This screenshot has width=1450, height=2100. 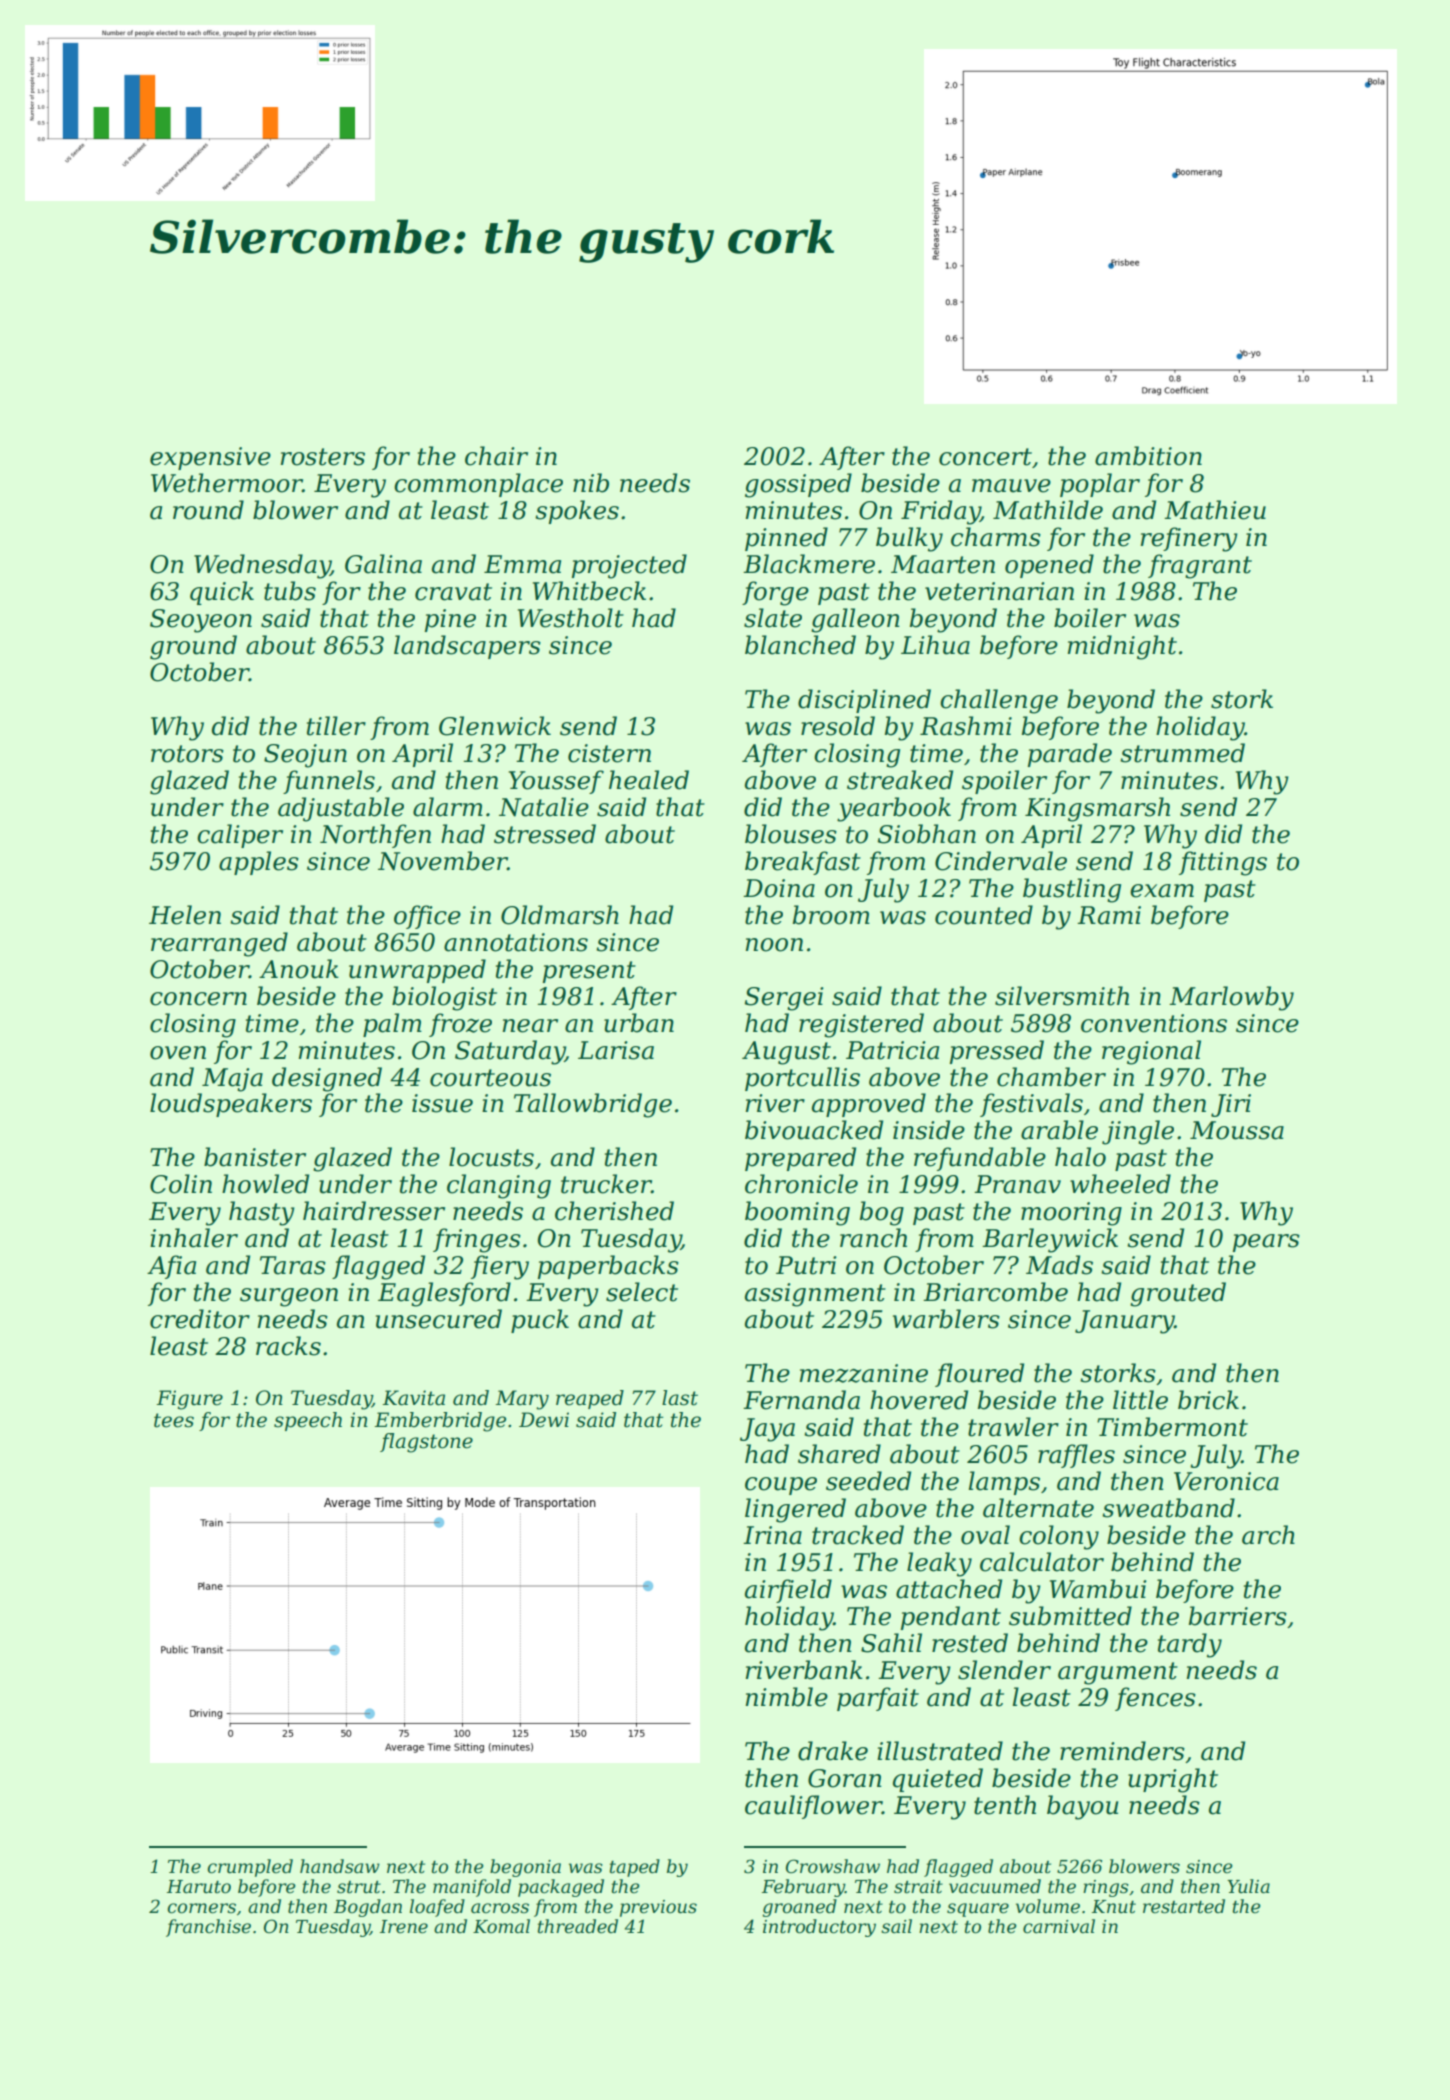 I want to click on Sahil, so click(x=891, y=1643).
